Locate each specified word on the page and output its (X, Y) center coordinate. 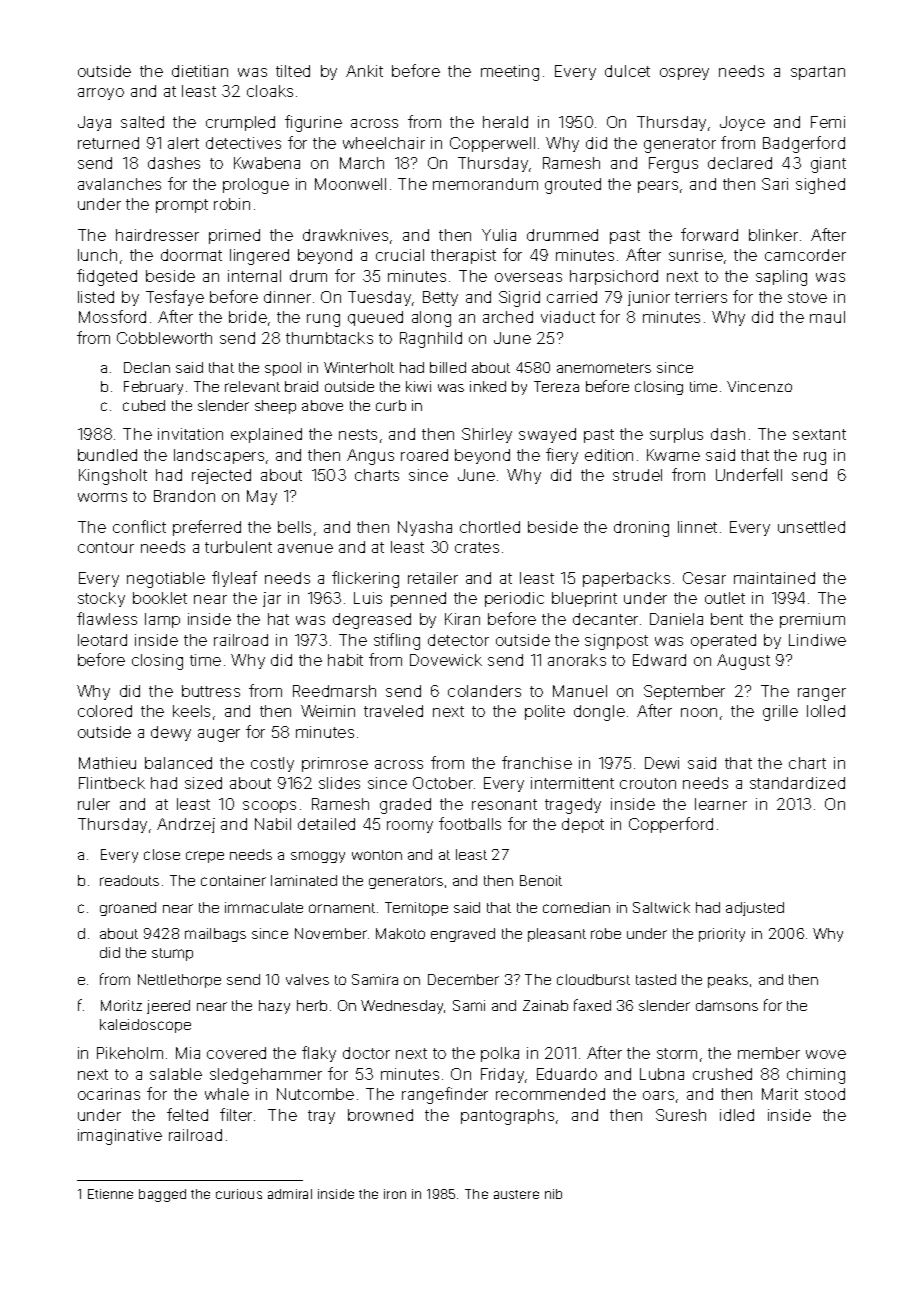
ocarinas (109, 1094)
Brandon (184, 496)
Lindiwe (817, 640)
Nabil (273, 824)
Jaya (94, 123)
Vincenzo (759, 386)
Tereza (556, 386)
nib (553, 1194)
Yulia (499, 235)
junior (649, 298)
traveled (393, 711)
